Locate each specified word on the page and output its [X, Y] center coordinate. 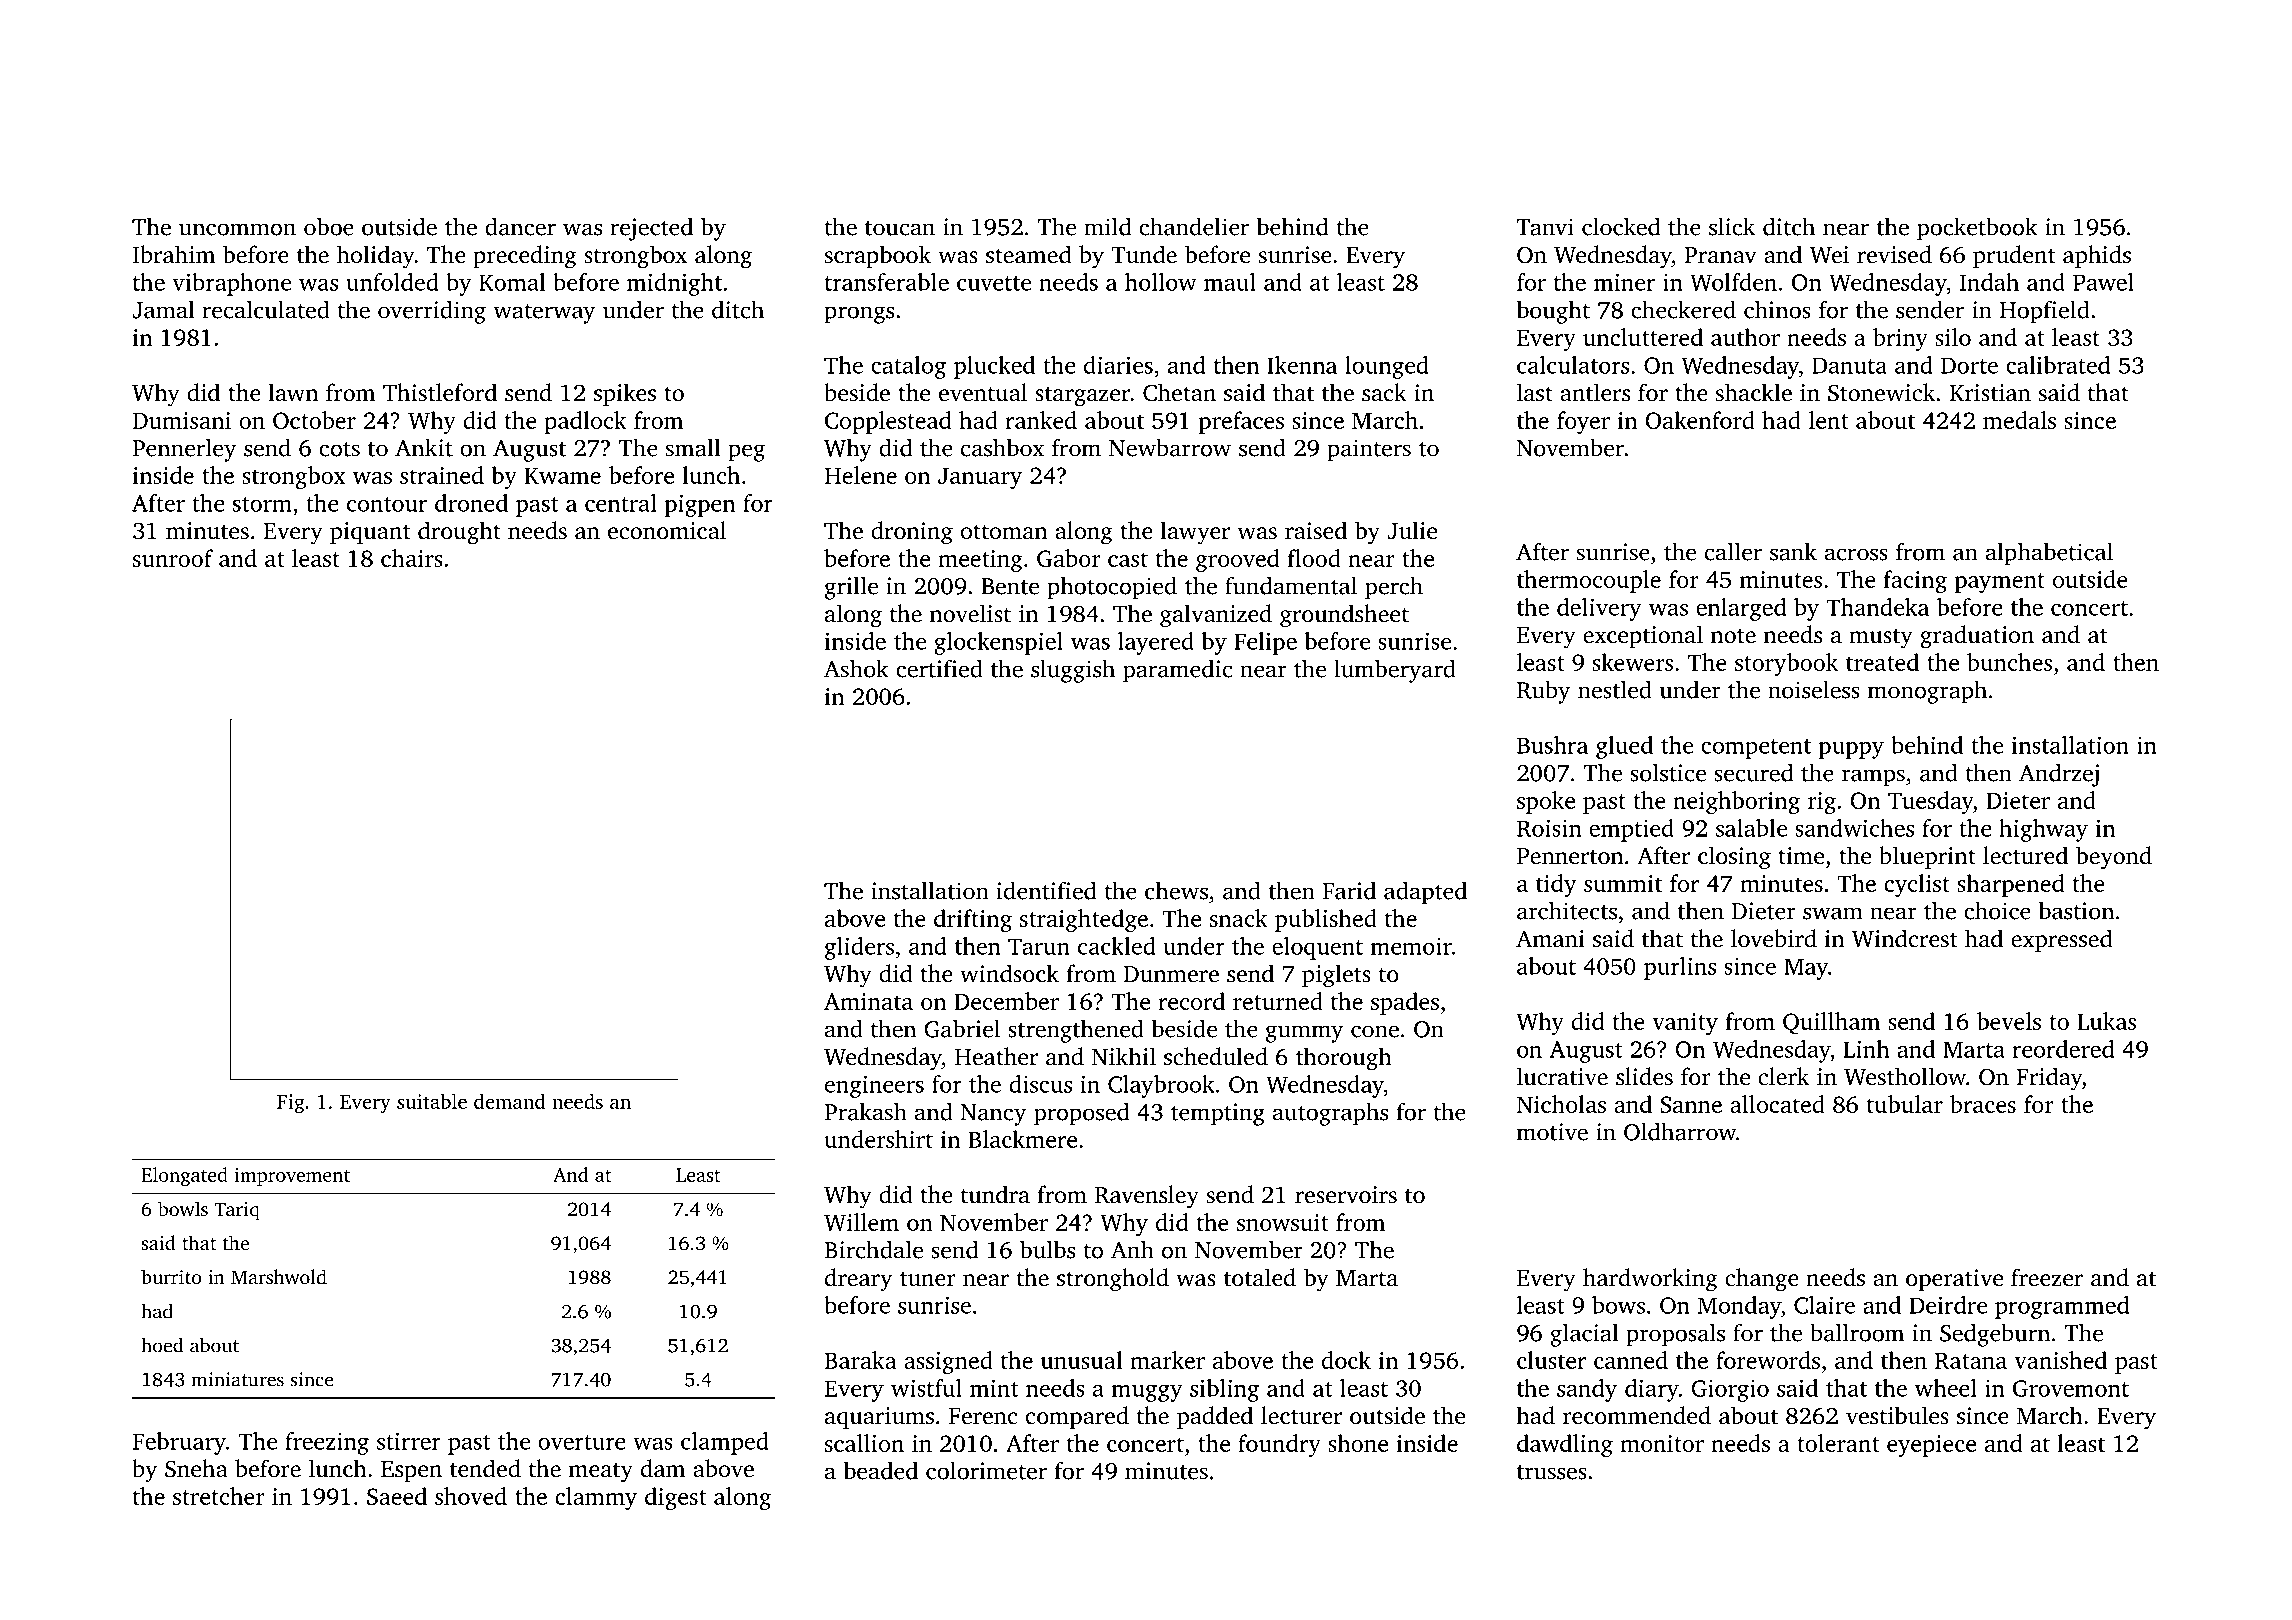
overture [582, 1442]
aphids [2097, 256]
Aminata [868, 1001]
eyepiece [1931, 1446]
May [1806, 969]
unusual [1082, 1360]
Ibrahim [174, 254]
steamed [1029, 254]
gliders [859, 948]
